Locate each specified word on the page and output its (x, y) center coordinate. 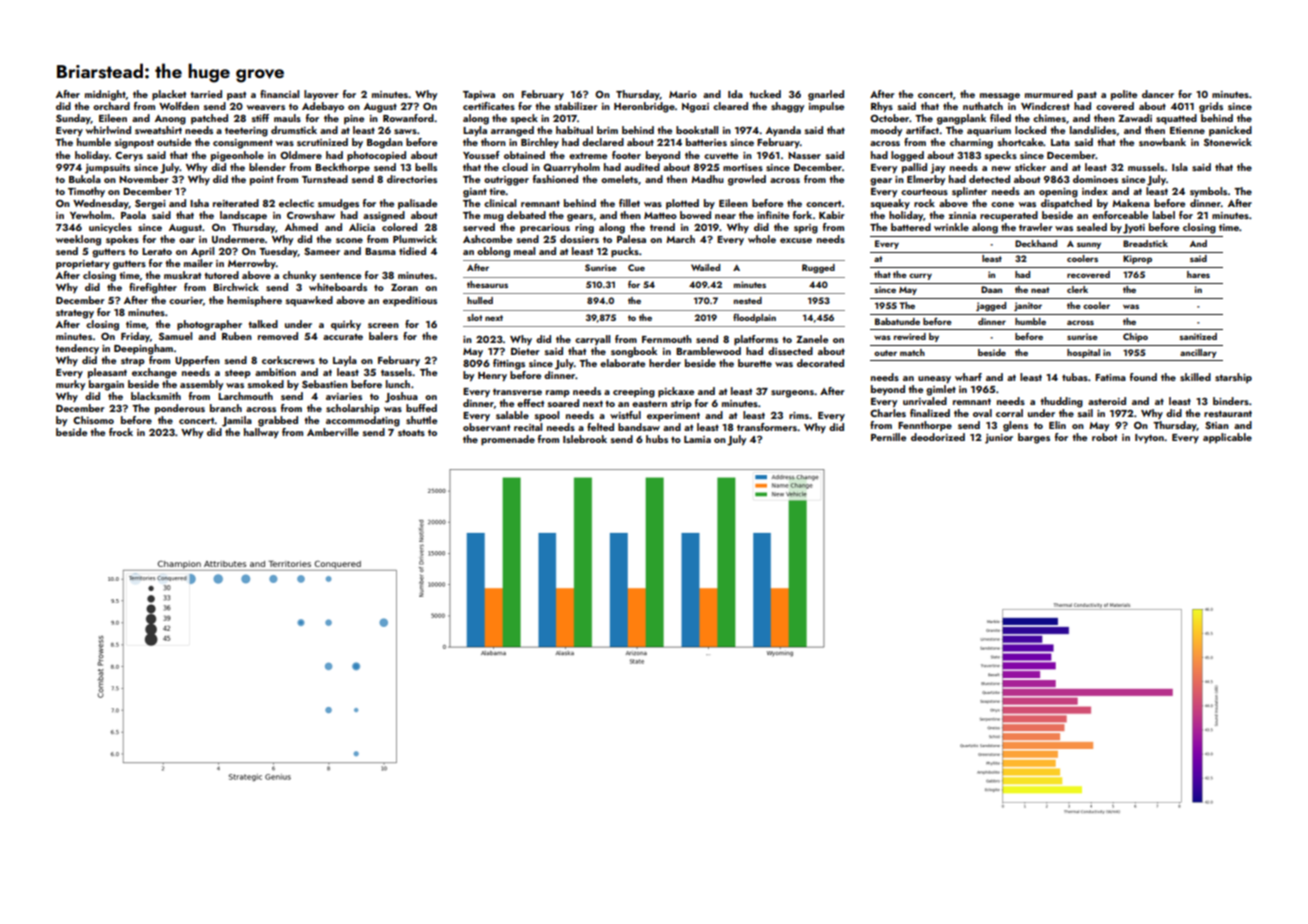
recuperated (1009, 216)
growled (747, 180)
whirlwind (108, 130)
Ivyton (1149, 438)
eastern (649, 404)
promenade (508, 440)
